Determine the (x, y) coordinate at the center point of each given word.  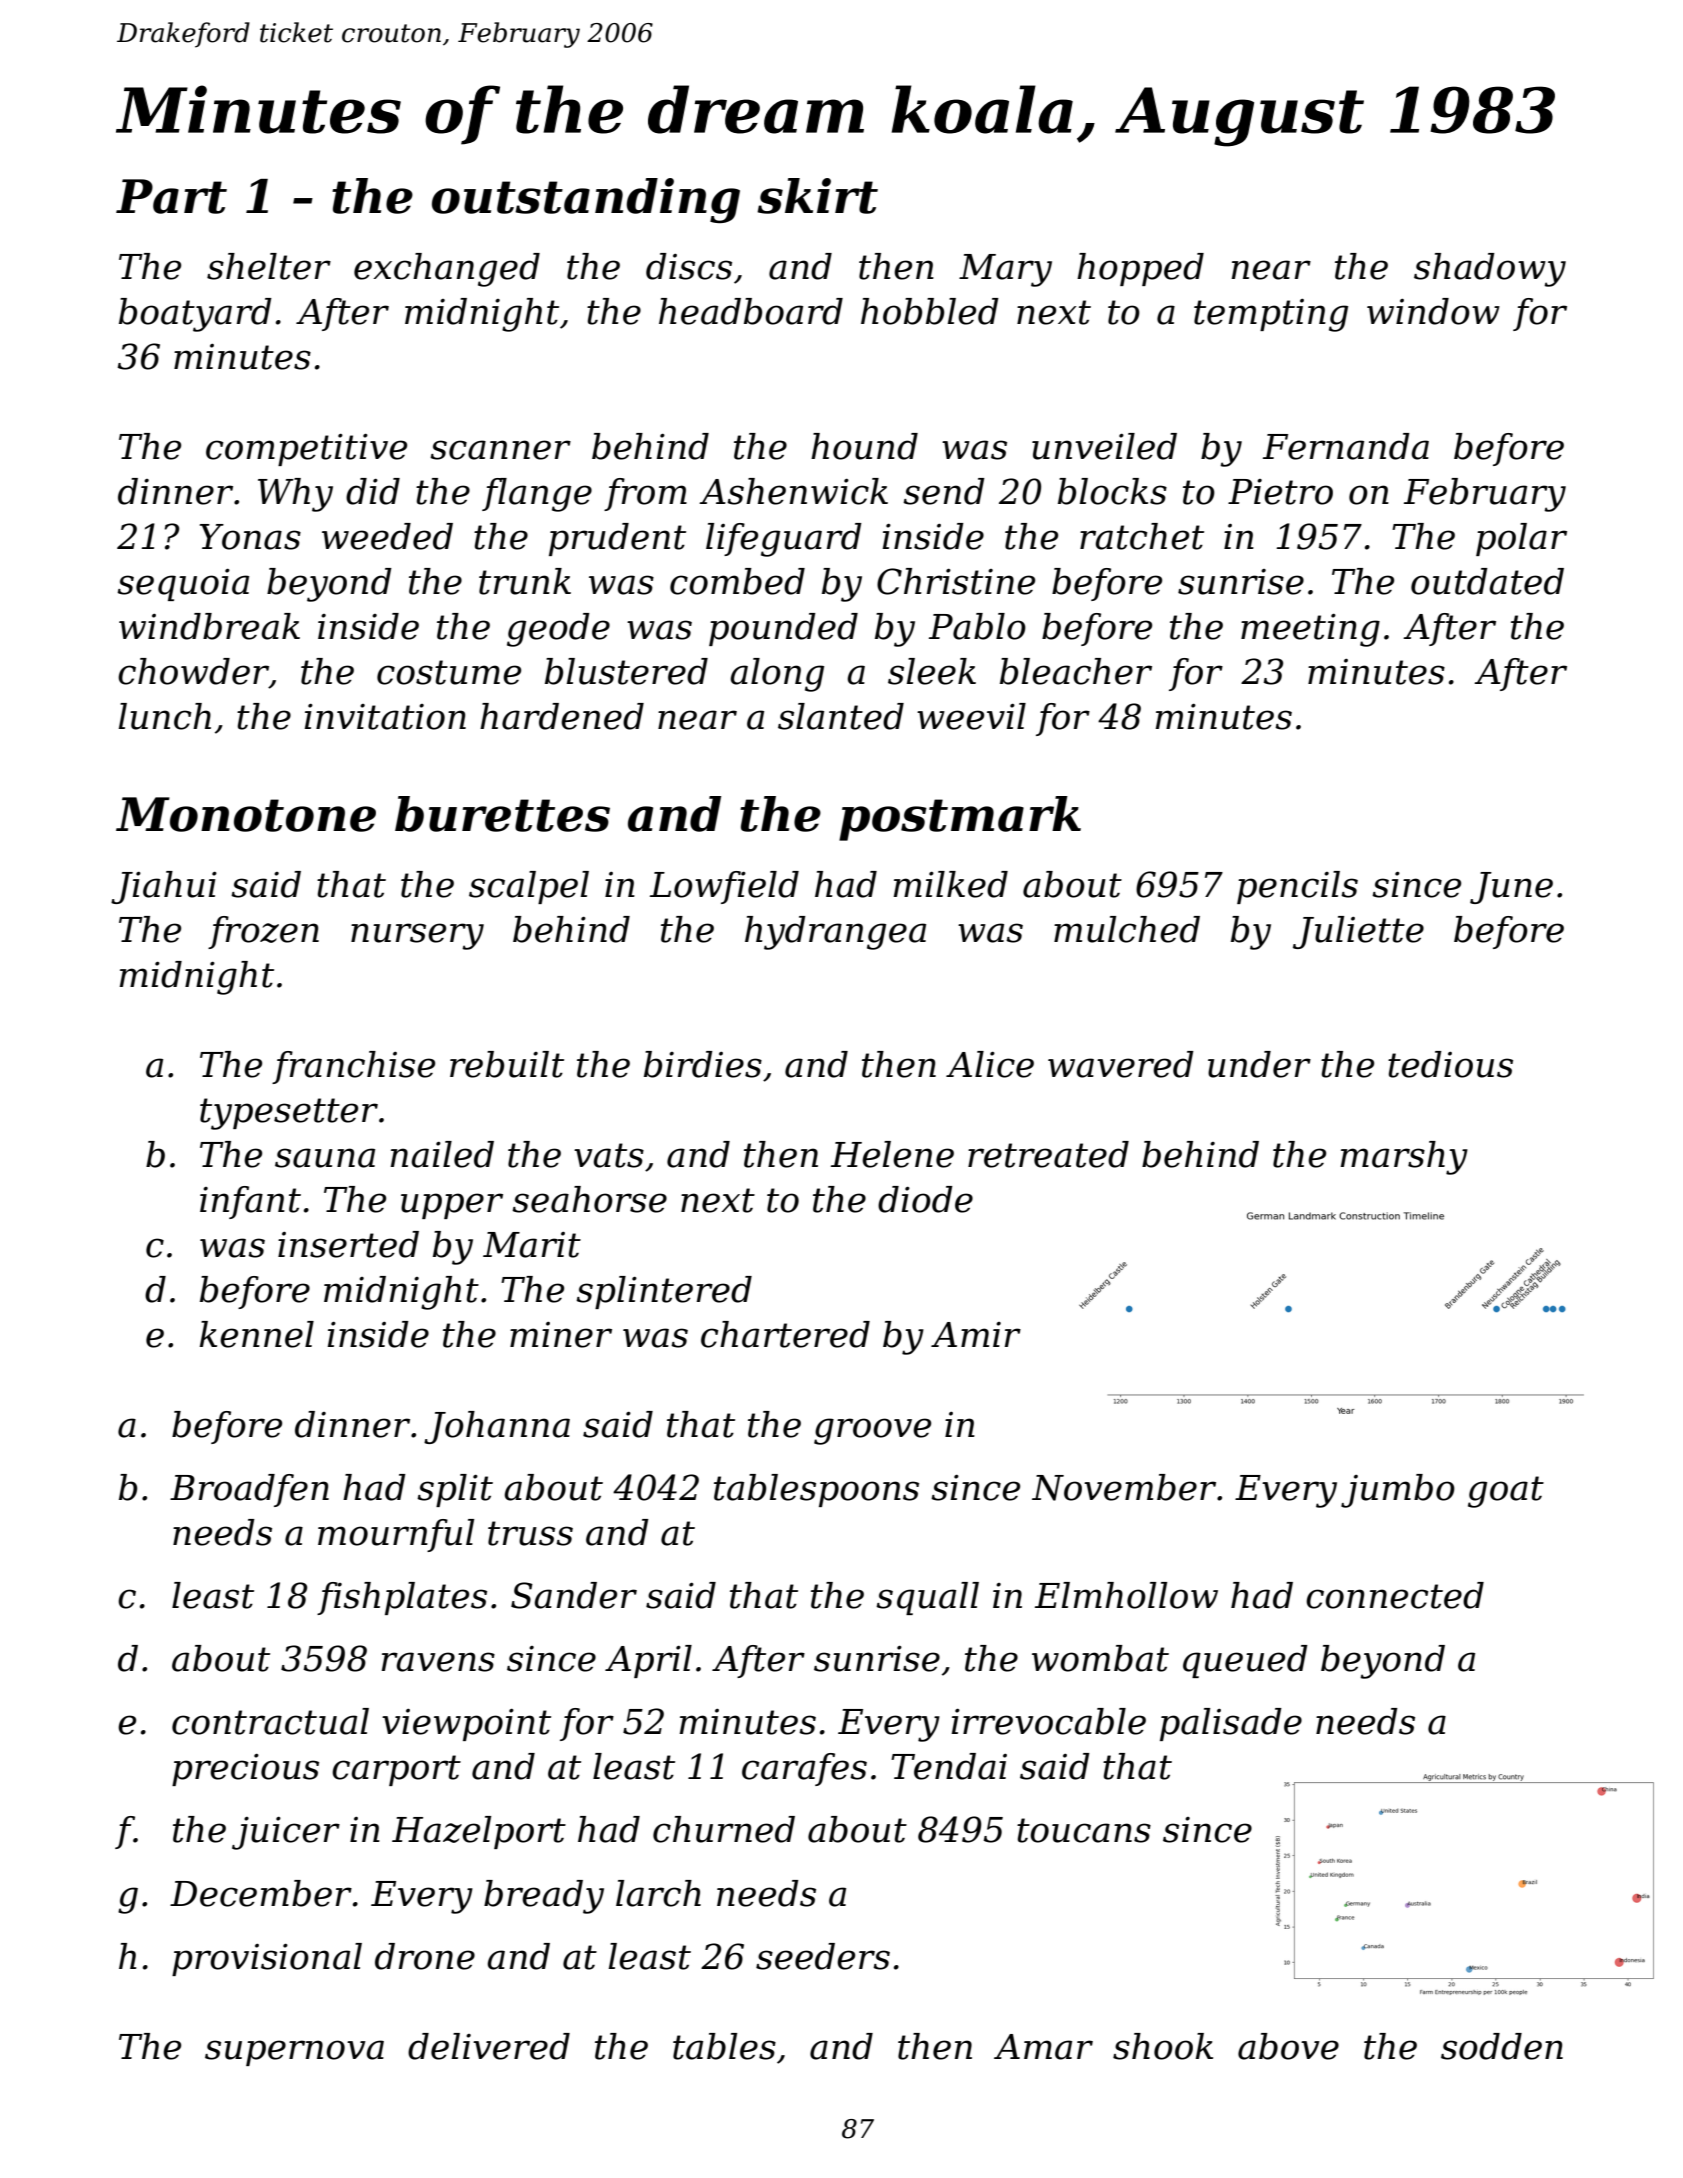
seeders (823, 1956)
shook (1163, 2046)
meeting (1310, 630)
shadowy (1490, 270)
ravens (438, 1662)
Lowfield (724, 887)
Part (171, 196)
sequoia (183, 585)
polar (1521, 539)
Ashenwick (793, 491)
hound (864, 446)
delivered (489, 2046)
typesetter (289, 1114)
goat (1506, 1492)
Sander (574, 1595)
